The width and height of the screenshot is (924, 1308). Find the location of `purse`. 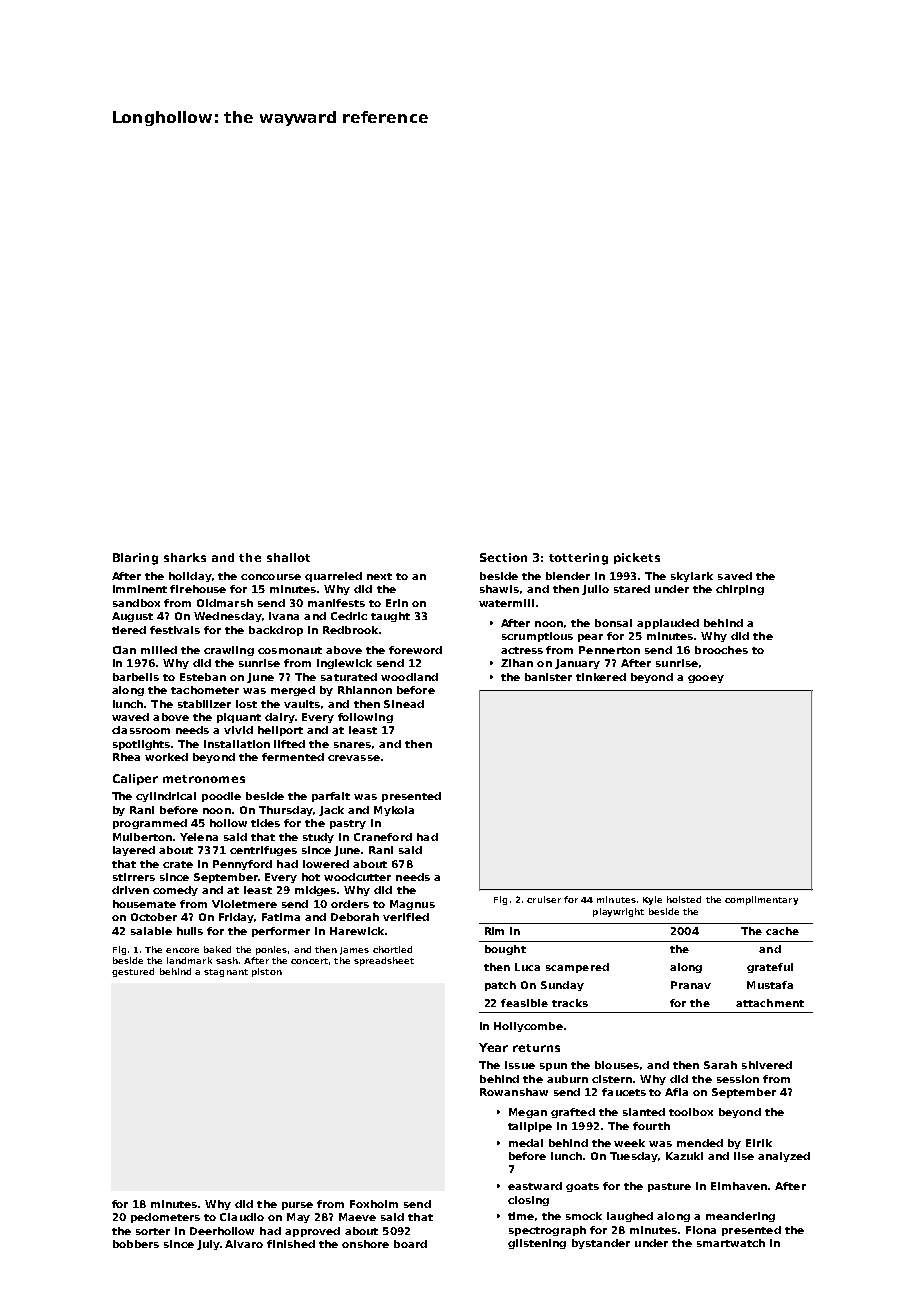

purse is located at coordinates (297, 1206).
